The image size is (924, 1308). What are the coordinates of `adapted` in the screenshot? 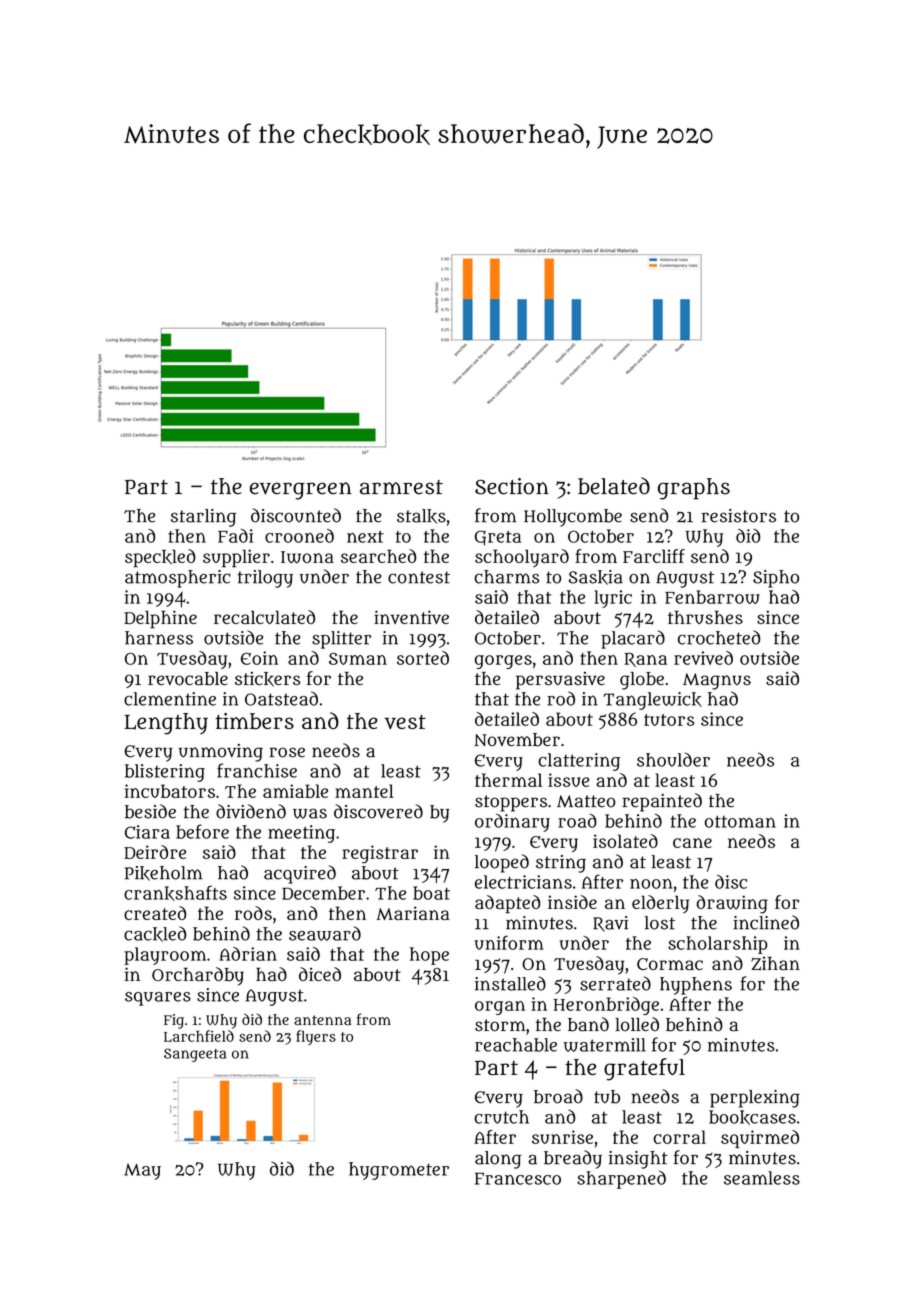 It's located at (507, 904).
